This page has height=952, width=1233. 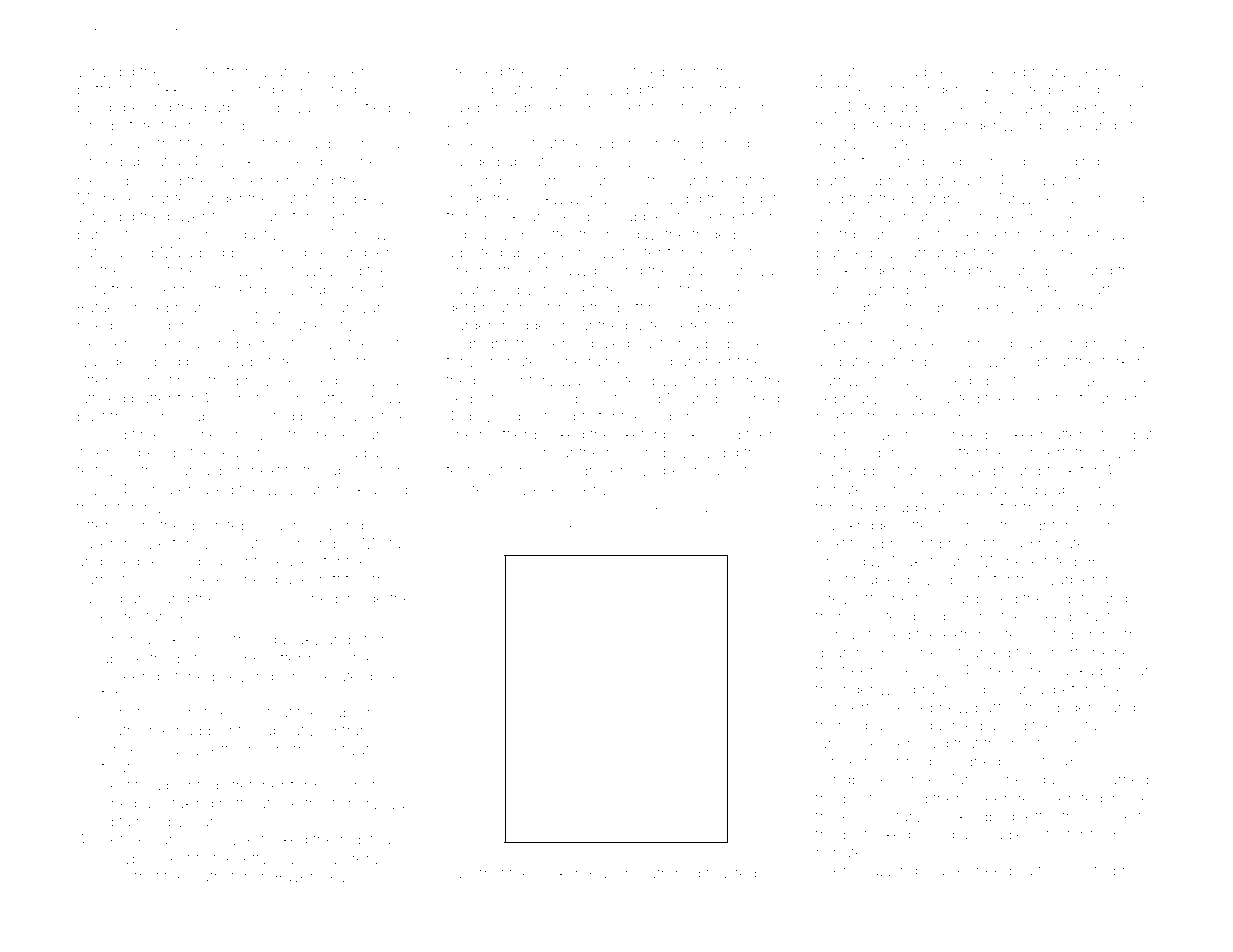 What do you see at coordinates (469, 143) in the page?
I see `Amelia` at bounding box center [469, 143].
